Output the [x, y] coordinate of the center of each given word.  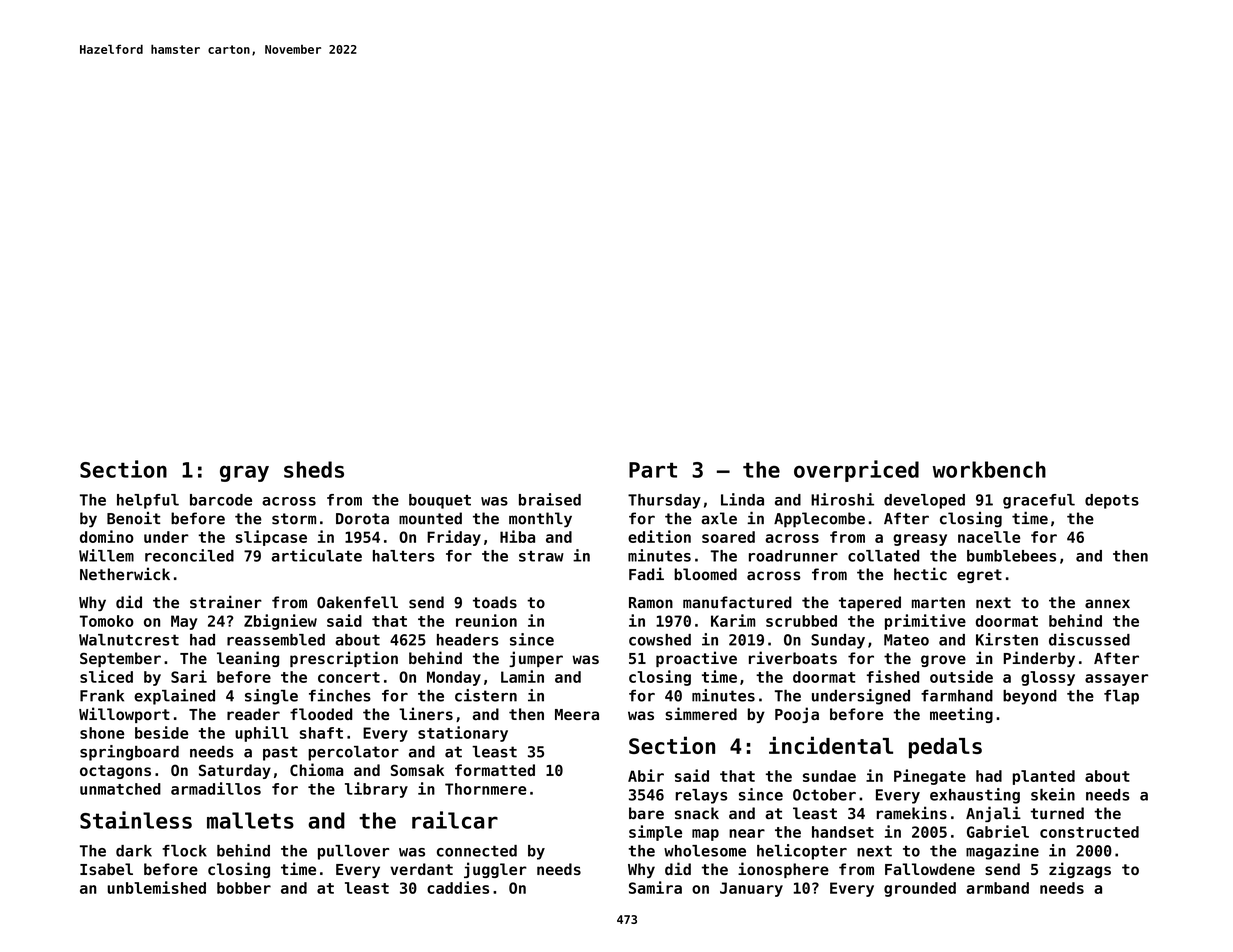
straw [541, 556]
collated [883, 556]
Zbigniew [280, 622]
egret [979, 576]
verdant [421, 869]
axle [719, 518]
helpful [148, 501]
